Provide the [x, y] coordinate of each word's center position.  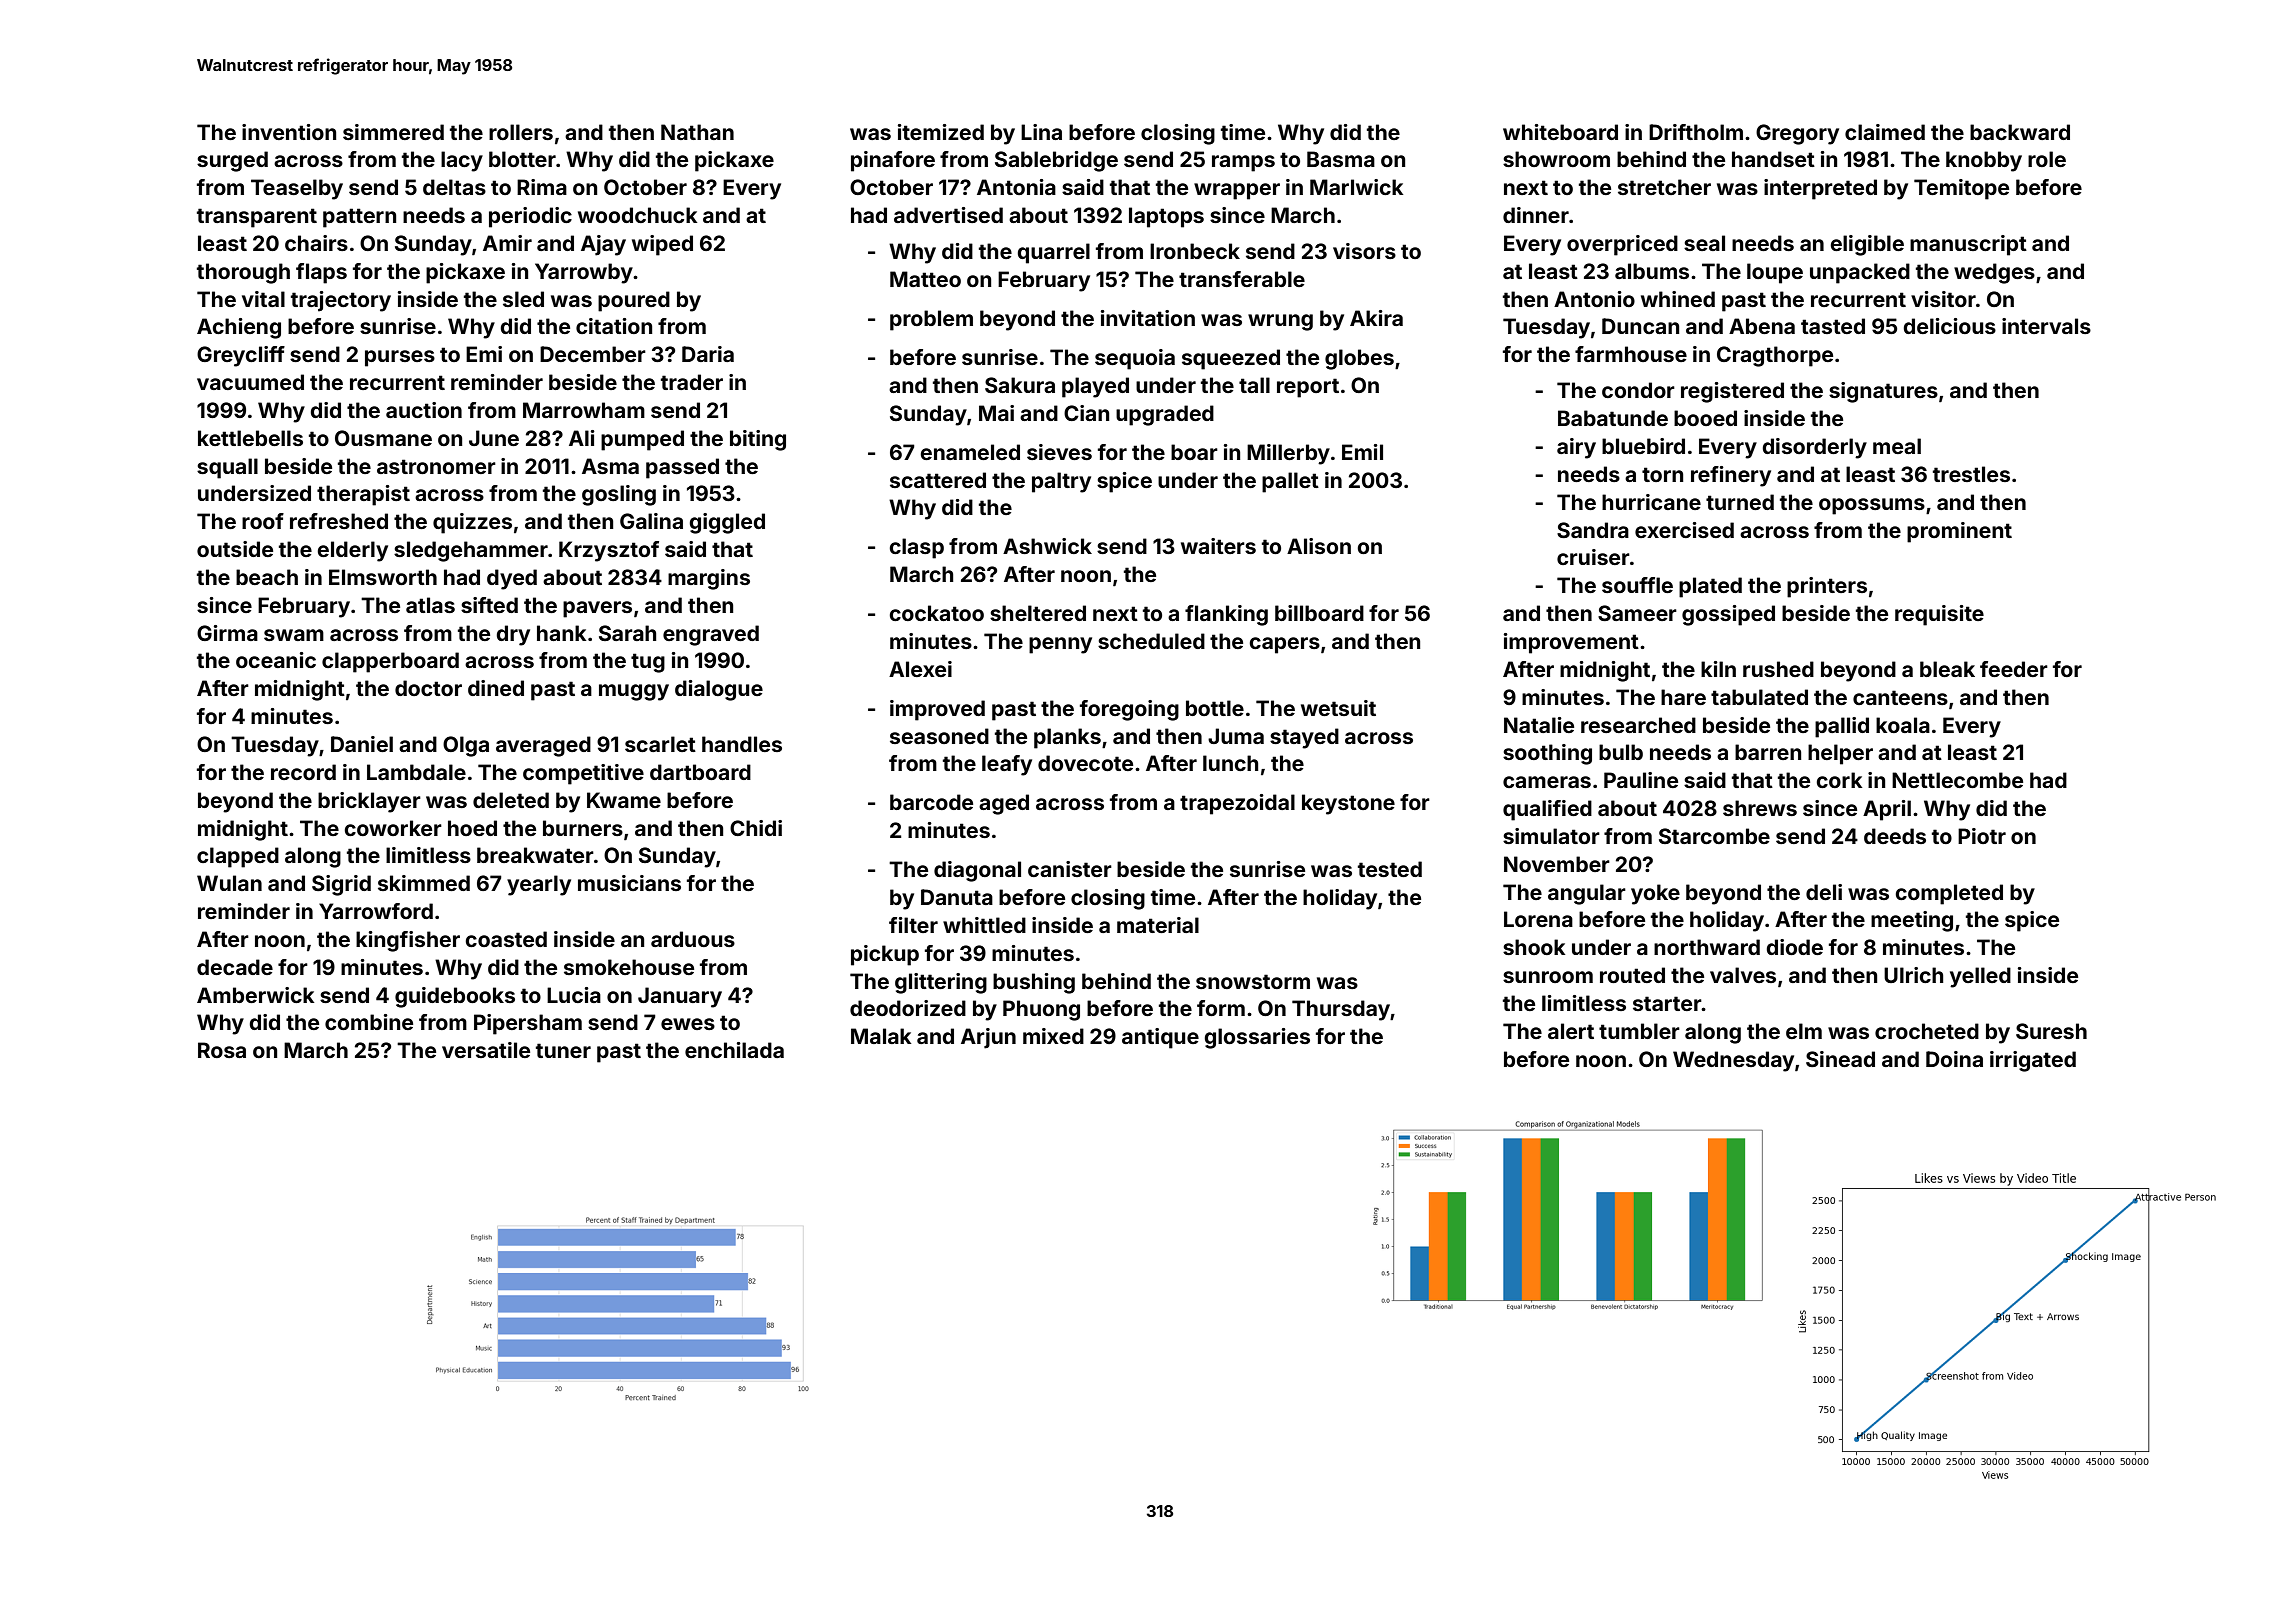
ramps [1243, 163]
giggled [727, 523]
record [303, 772]
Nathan [697, 132]
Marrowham [584, 410]
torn [1662, 474]
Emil [1362, 452]
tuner [563, 1050]
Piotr [1982, 836]
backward [2020, 132]
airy [1576, 448]
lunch [1230, 763]
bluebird [1643, 446]
